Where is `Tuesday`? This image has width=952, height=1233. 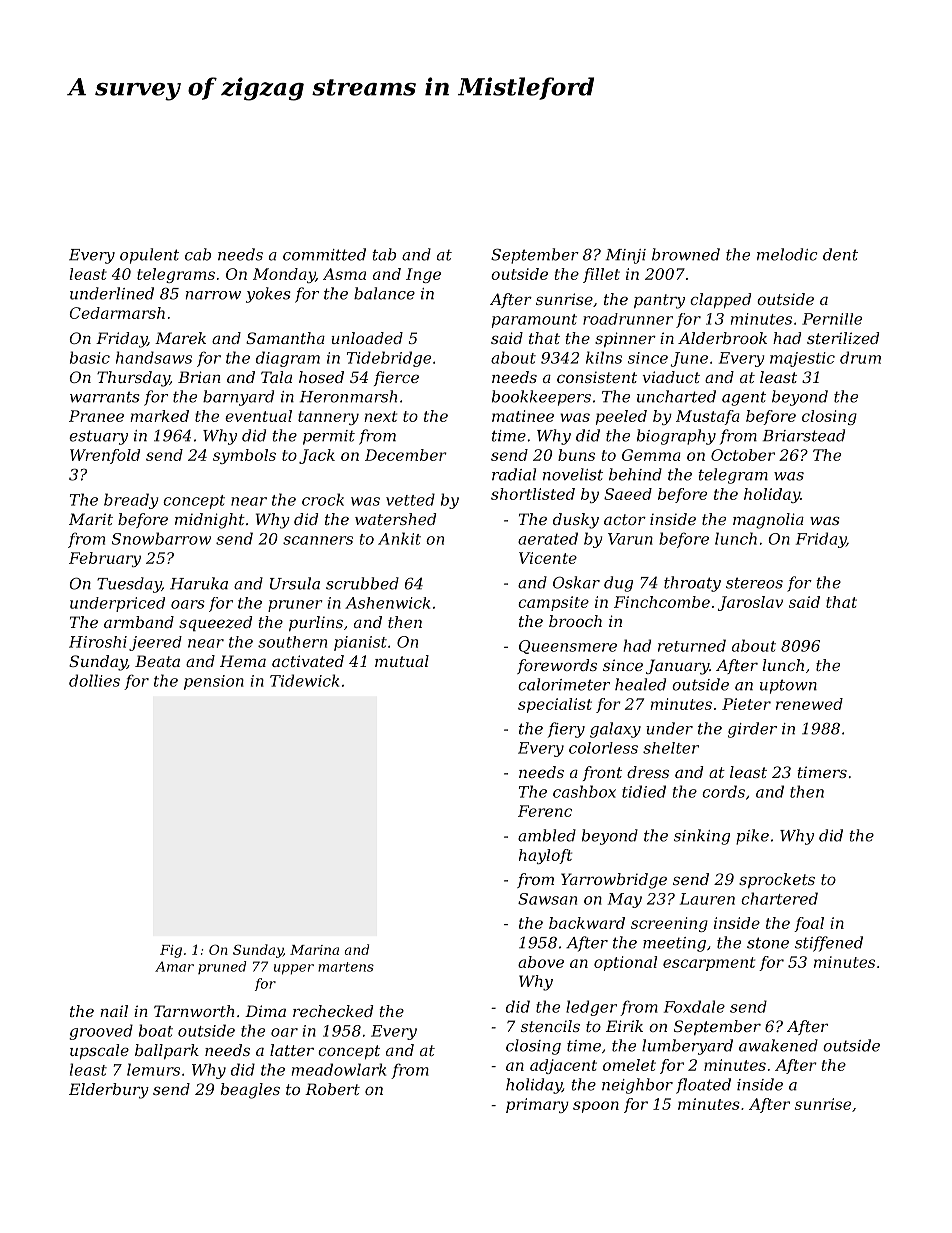 Tuesday is located at coordinates (129, 585).
